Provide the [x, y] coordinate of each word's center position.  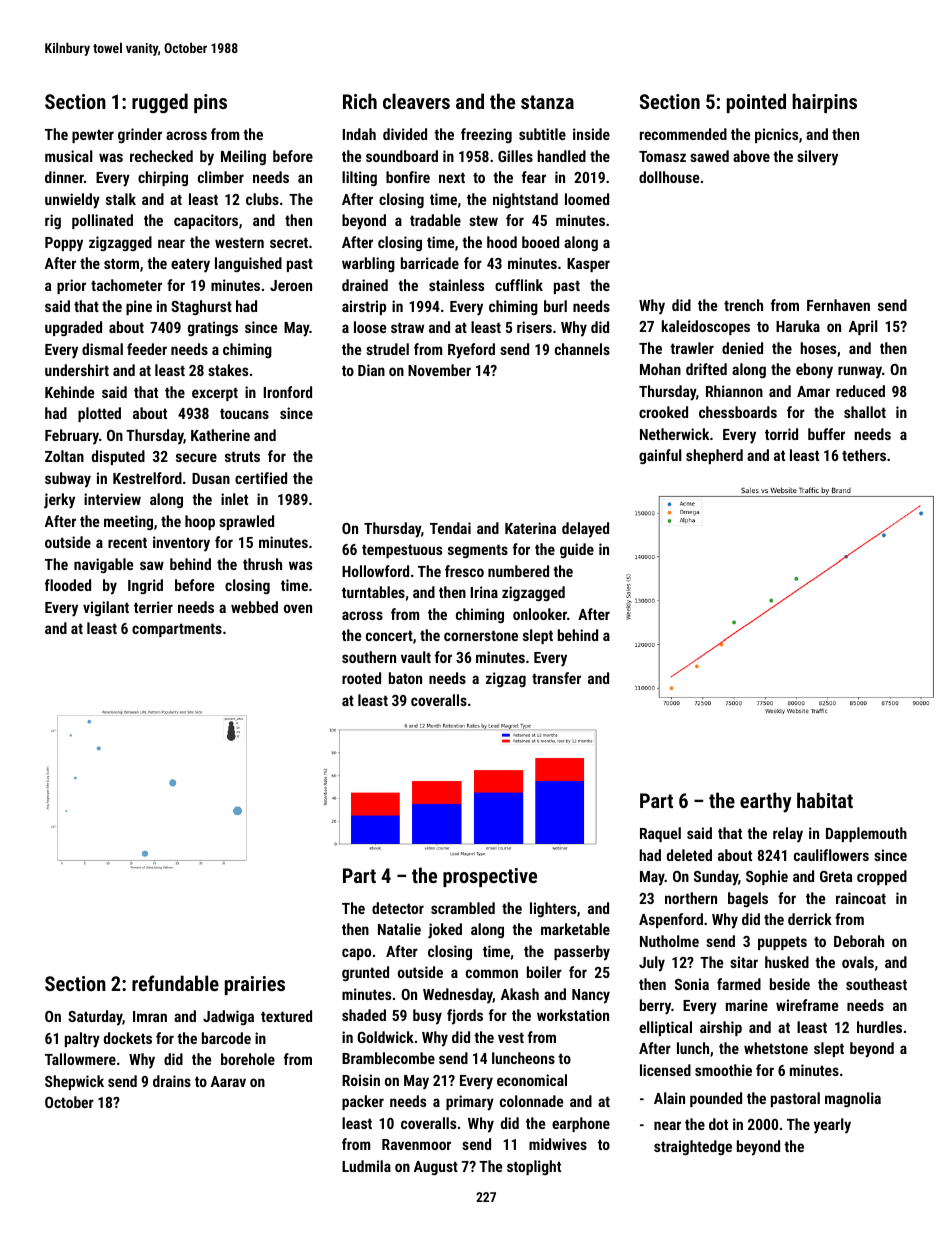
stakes [228, 370]
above [751, 156]
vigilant [106, 608]
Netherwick [674, 434]
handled [561, 156]
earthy [765, 802]
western [239, 242]
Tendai [450, 528]
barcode [226, 1038]
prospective [490, 877]
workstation [573, 1015]
